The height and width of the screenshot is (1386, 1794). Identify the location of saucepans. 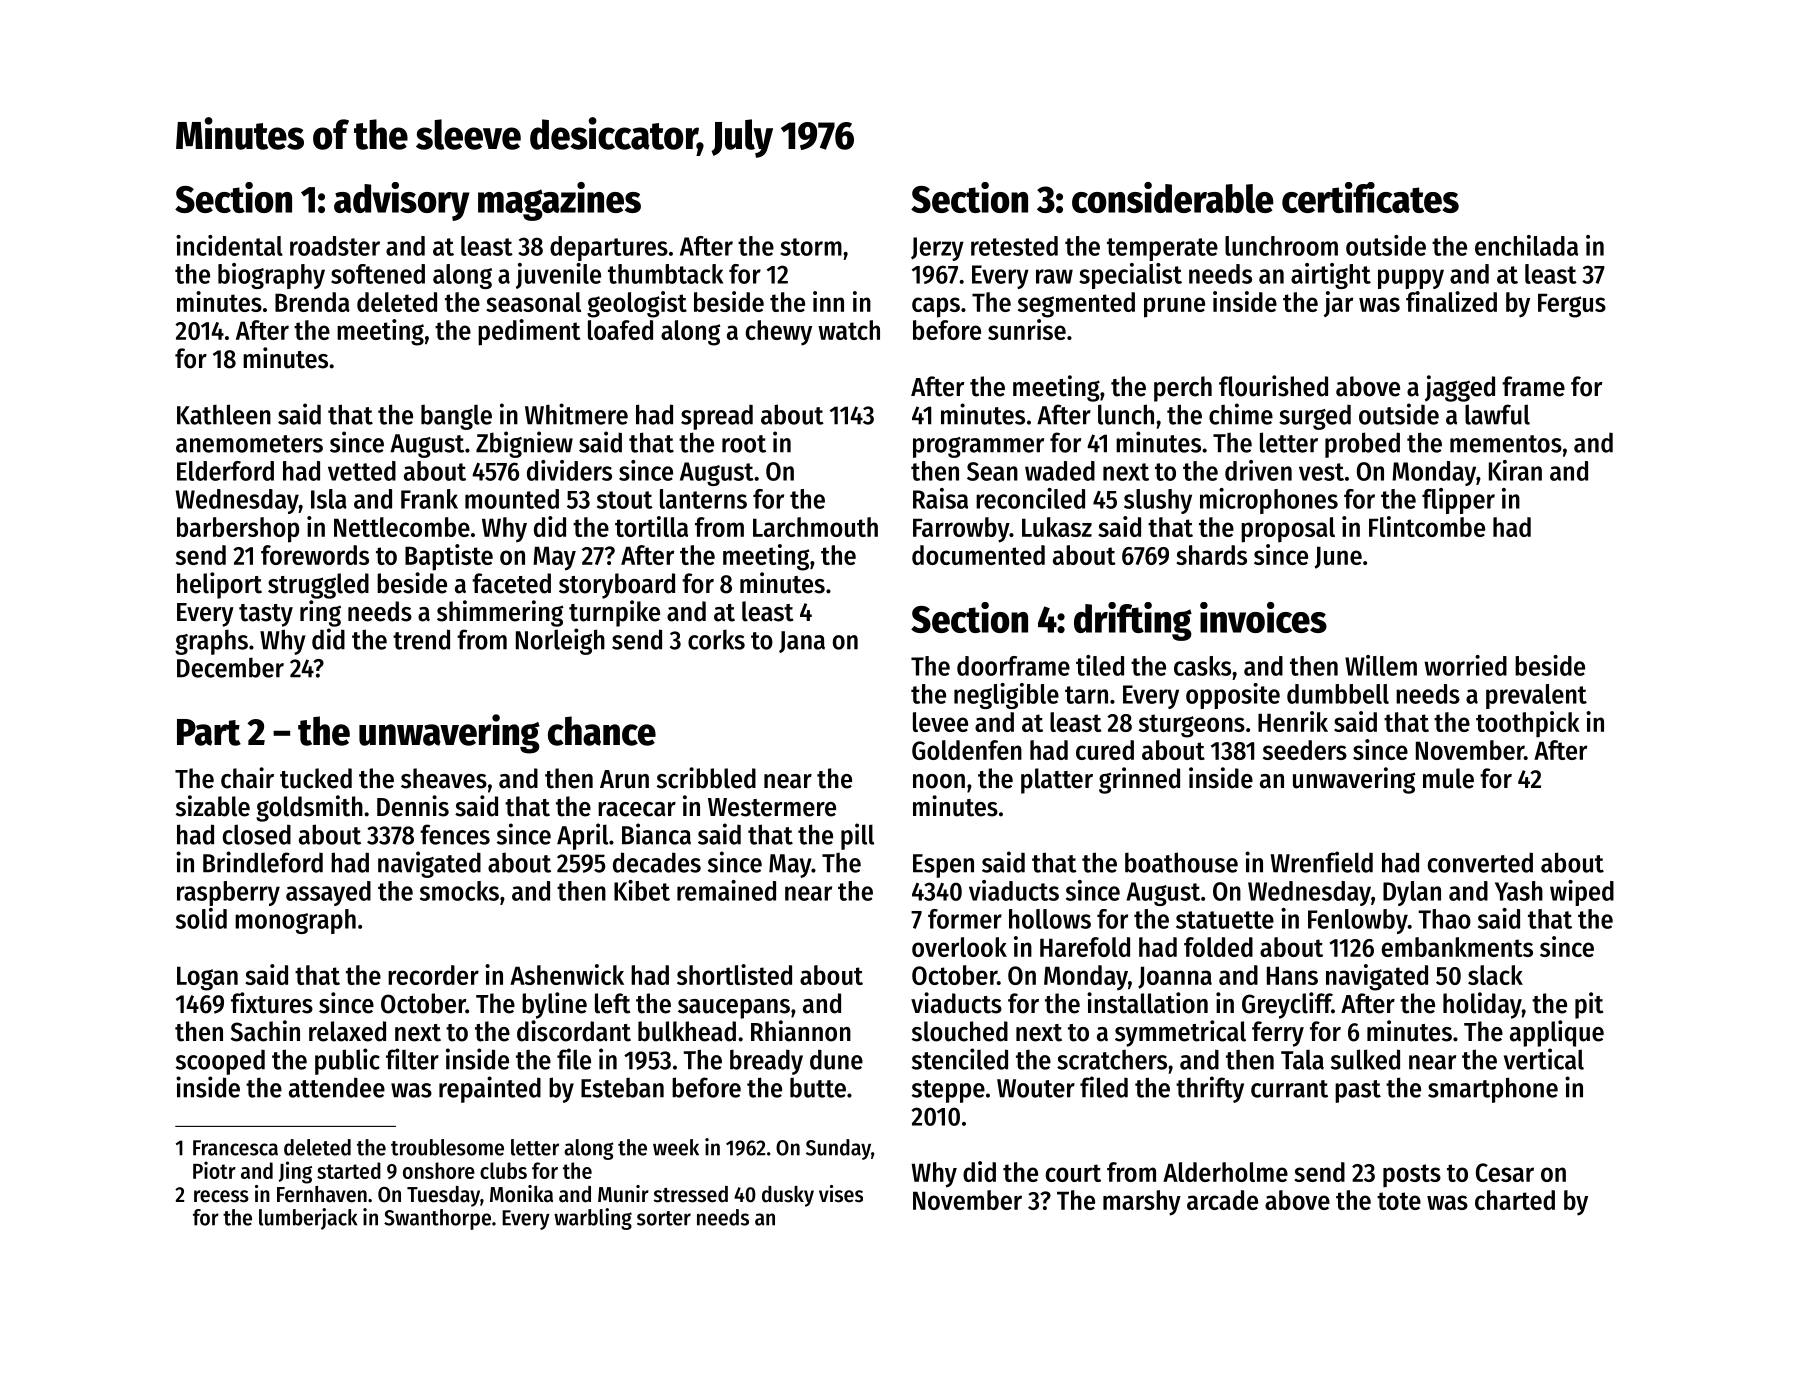
(734, 1009).
